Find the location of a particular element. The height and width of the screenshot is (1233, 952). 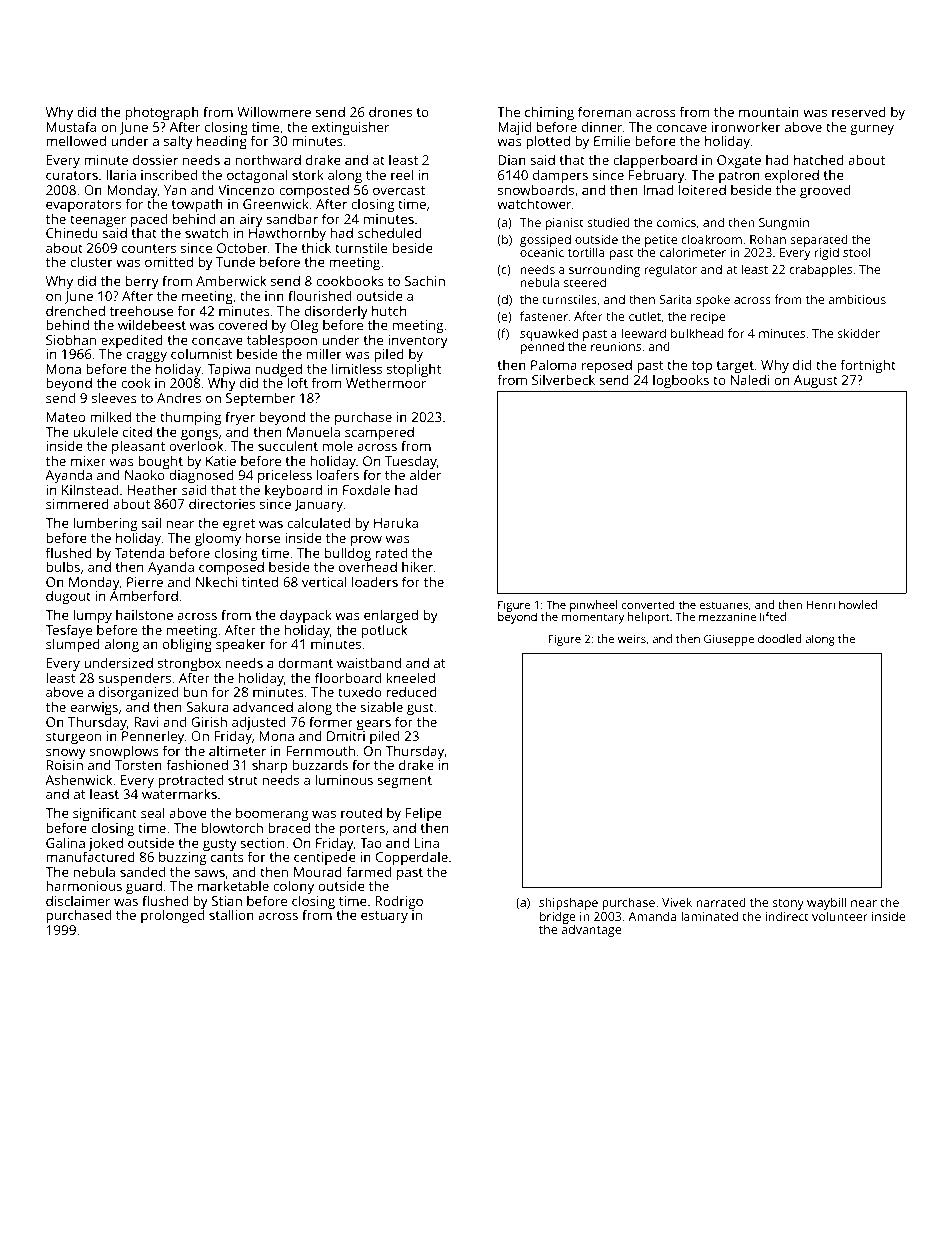

overcast is located at coordinates (399, 190).
